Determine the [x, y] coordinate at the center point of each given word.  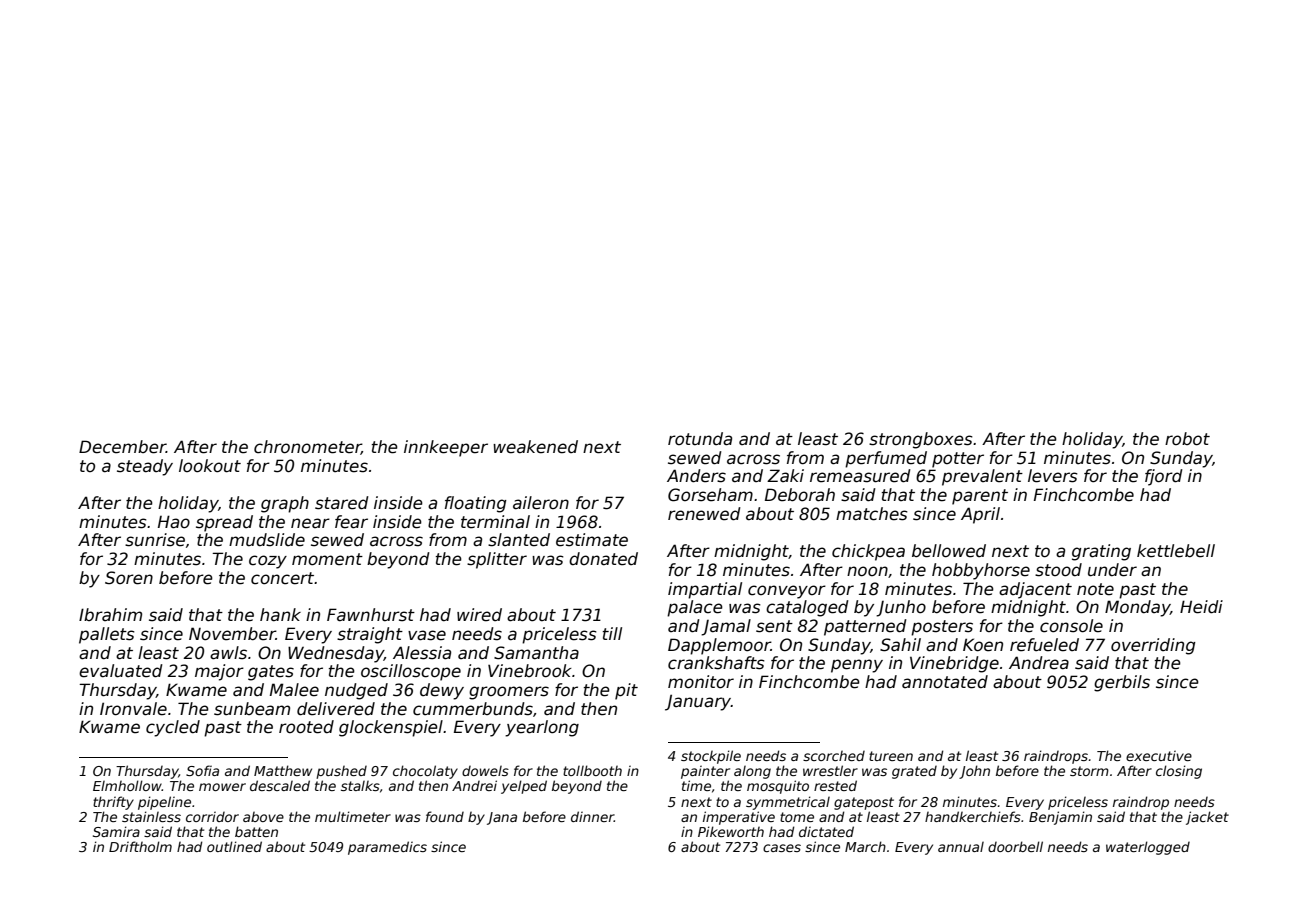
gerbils [1122, 683]
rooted [306, 727]
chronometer [307, 447]
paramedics [387, 848]
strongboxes [921, 440]
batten [256, 831]
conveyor [787, 592]
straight [370, 635]
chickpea [868, 552]
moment [327, 559]
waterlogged [1148, 848]
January [698, 702]
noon [867, 571]
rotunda [700, 439]
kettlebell [1176, 551]
